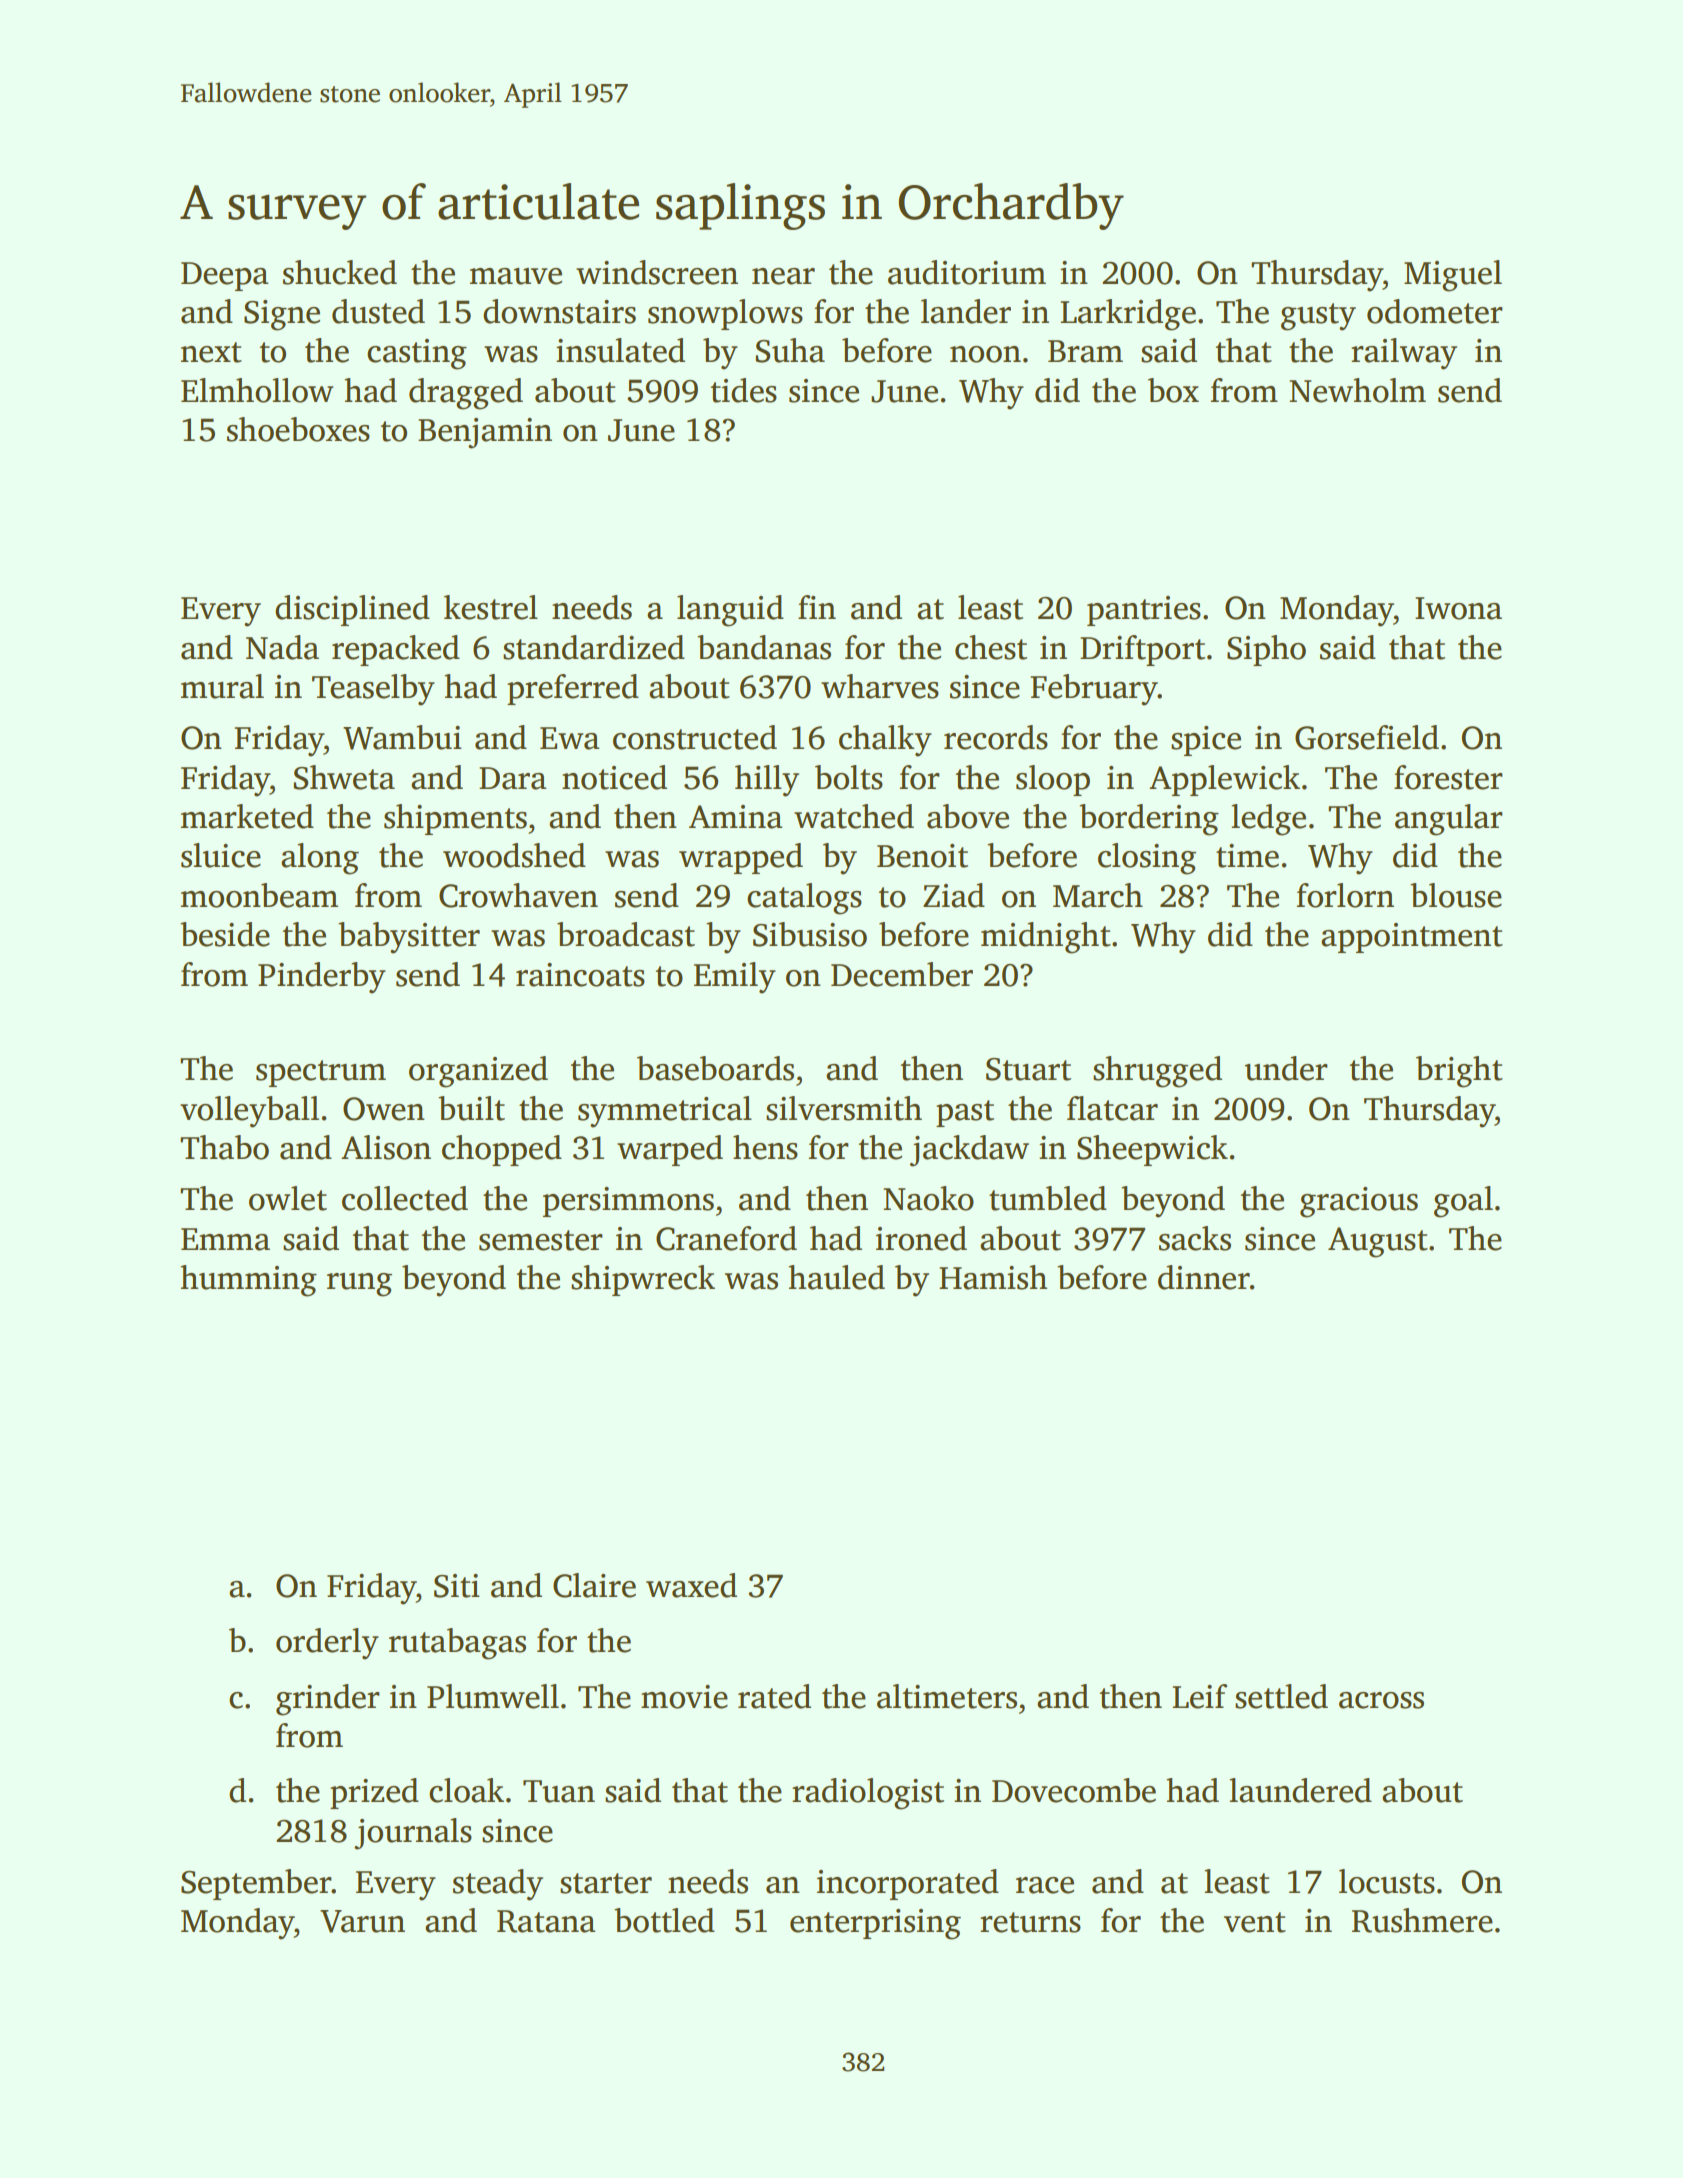 This screenshot has width=1683, height=2178. Describe the element at coordinates (764, 647) in the screenshot. I see `bandanas` at that location.
